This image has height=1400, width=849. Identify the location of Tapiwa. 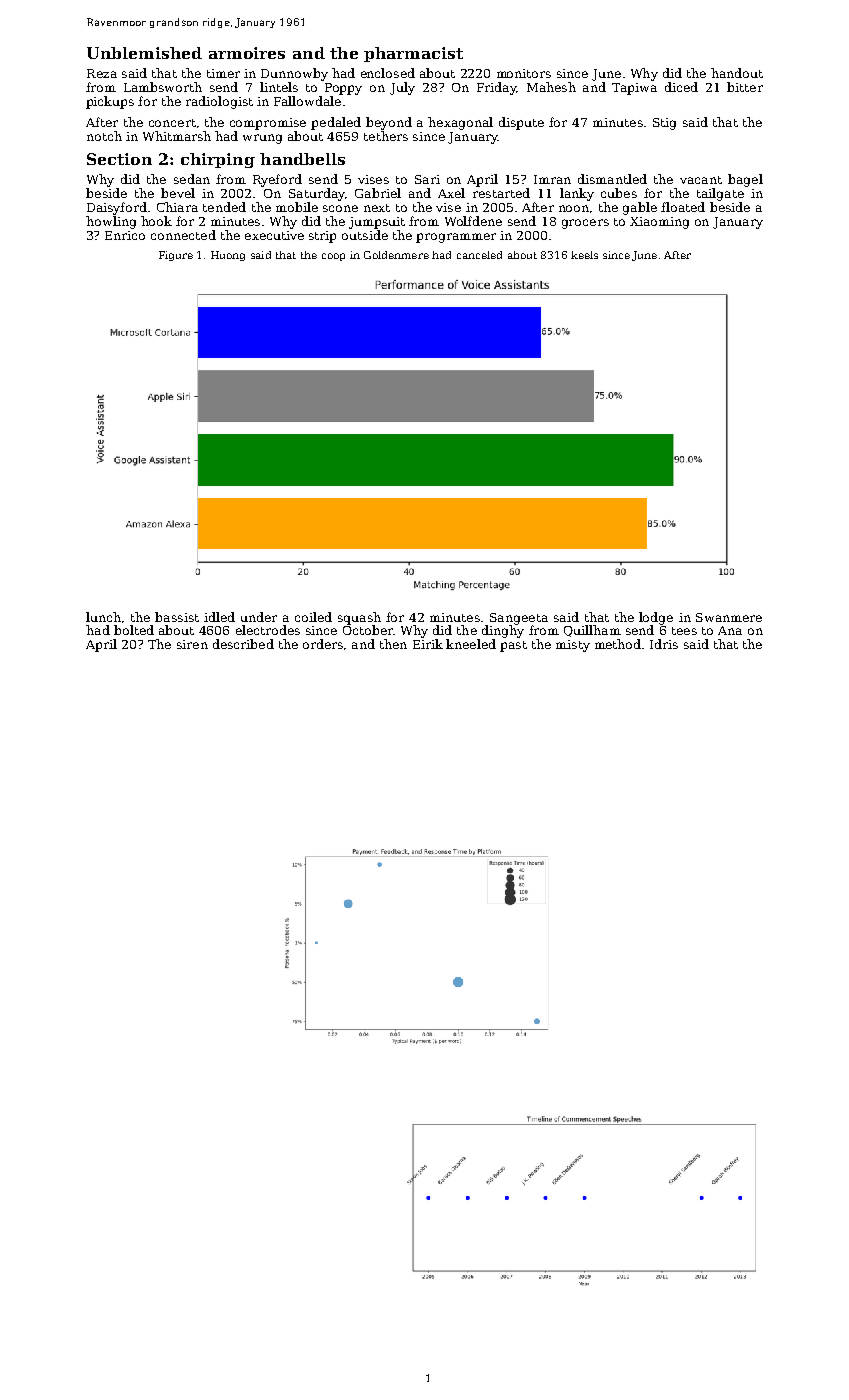
(634, 89).
